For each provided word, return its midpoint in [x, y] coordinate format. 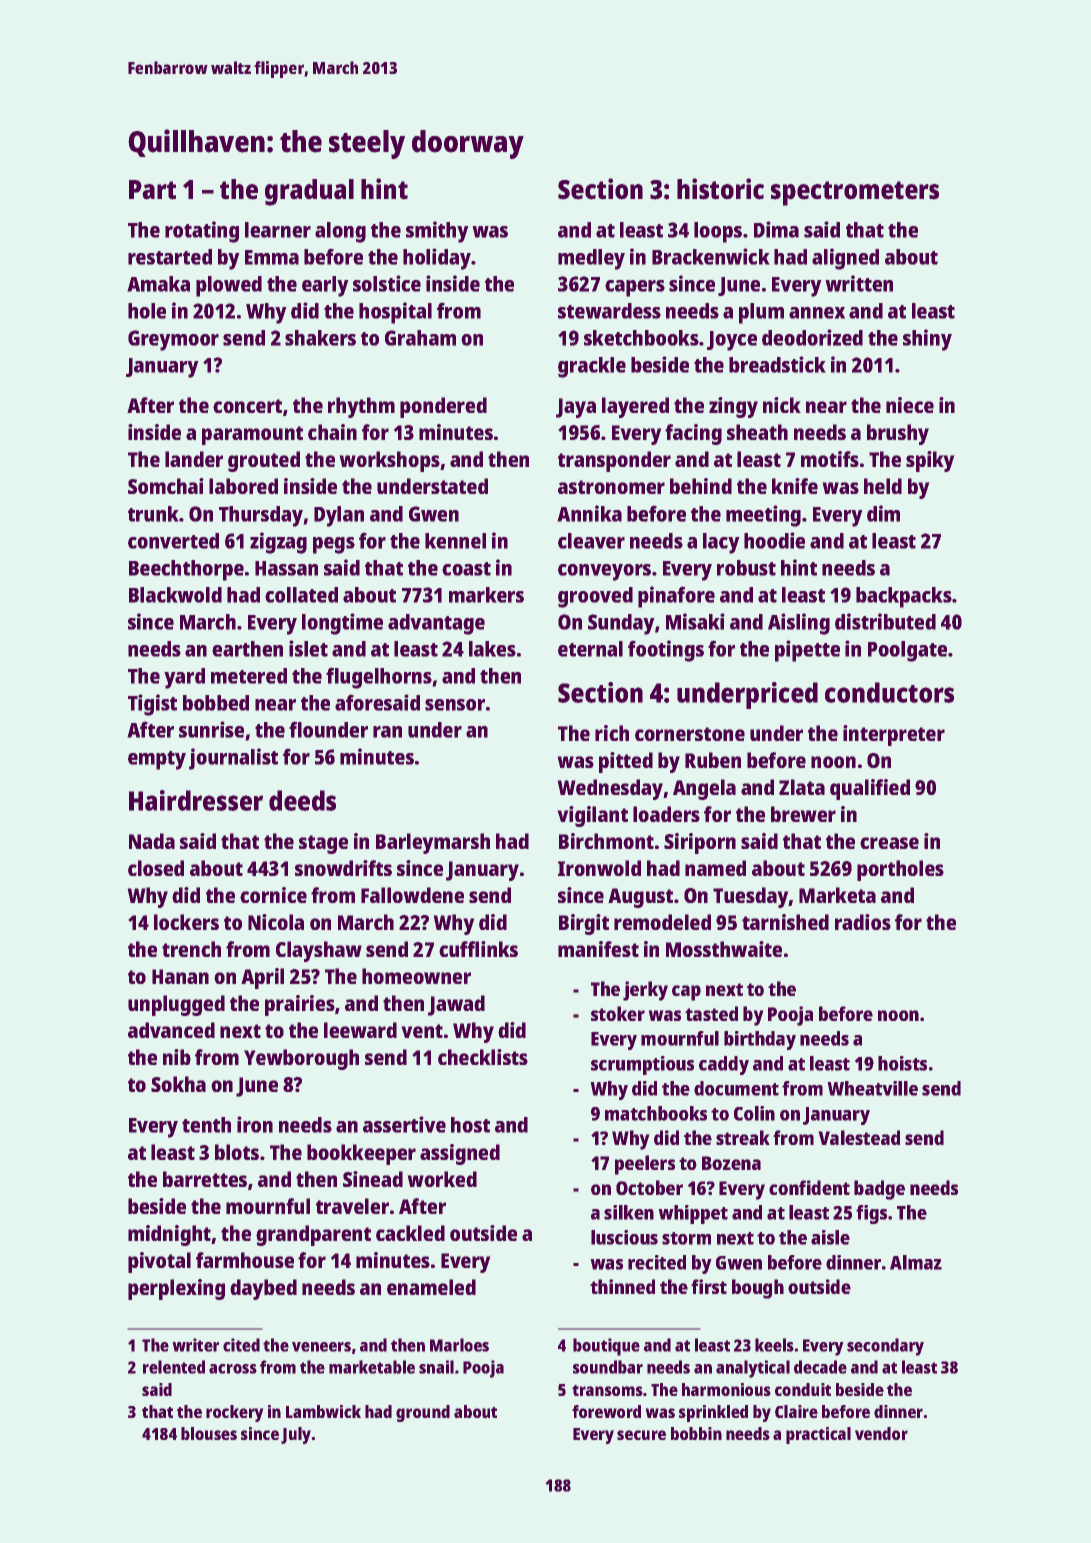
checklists [483, 1057]
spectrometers [855, 193]
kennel [455, 541]
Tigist [152, 705]
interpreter [894, 735]
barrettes [205, 1179]
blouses [209, 1433]
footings [666, 651]
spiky [930, 461]
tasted [711, 1013]
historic [720, 189]
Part [152, 190]
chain [332, 432]
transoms [607, 1390]
